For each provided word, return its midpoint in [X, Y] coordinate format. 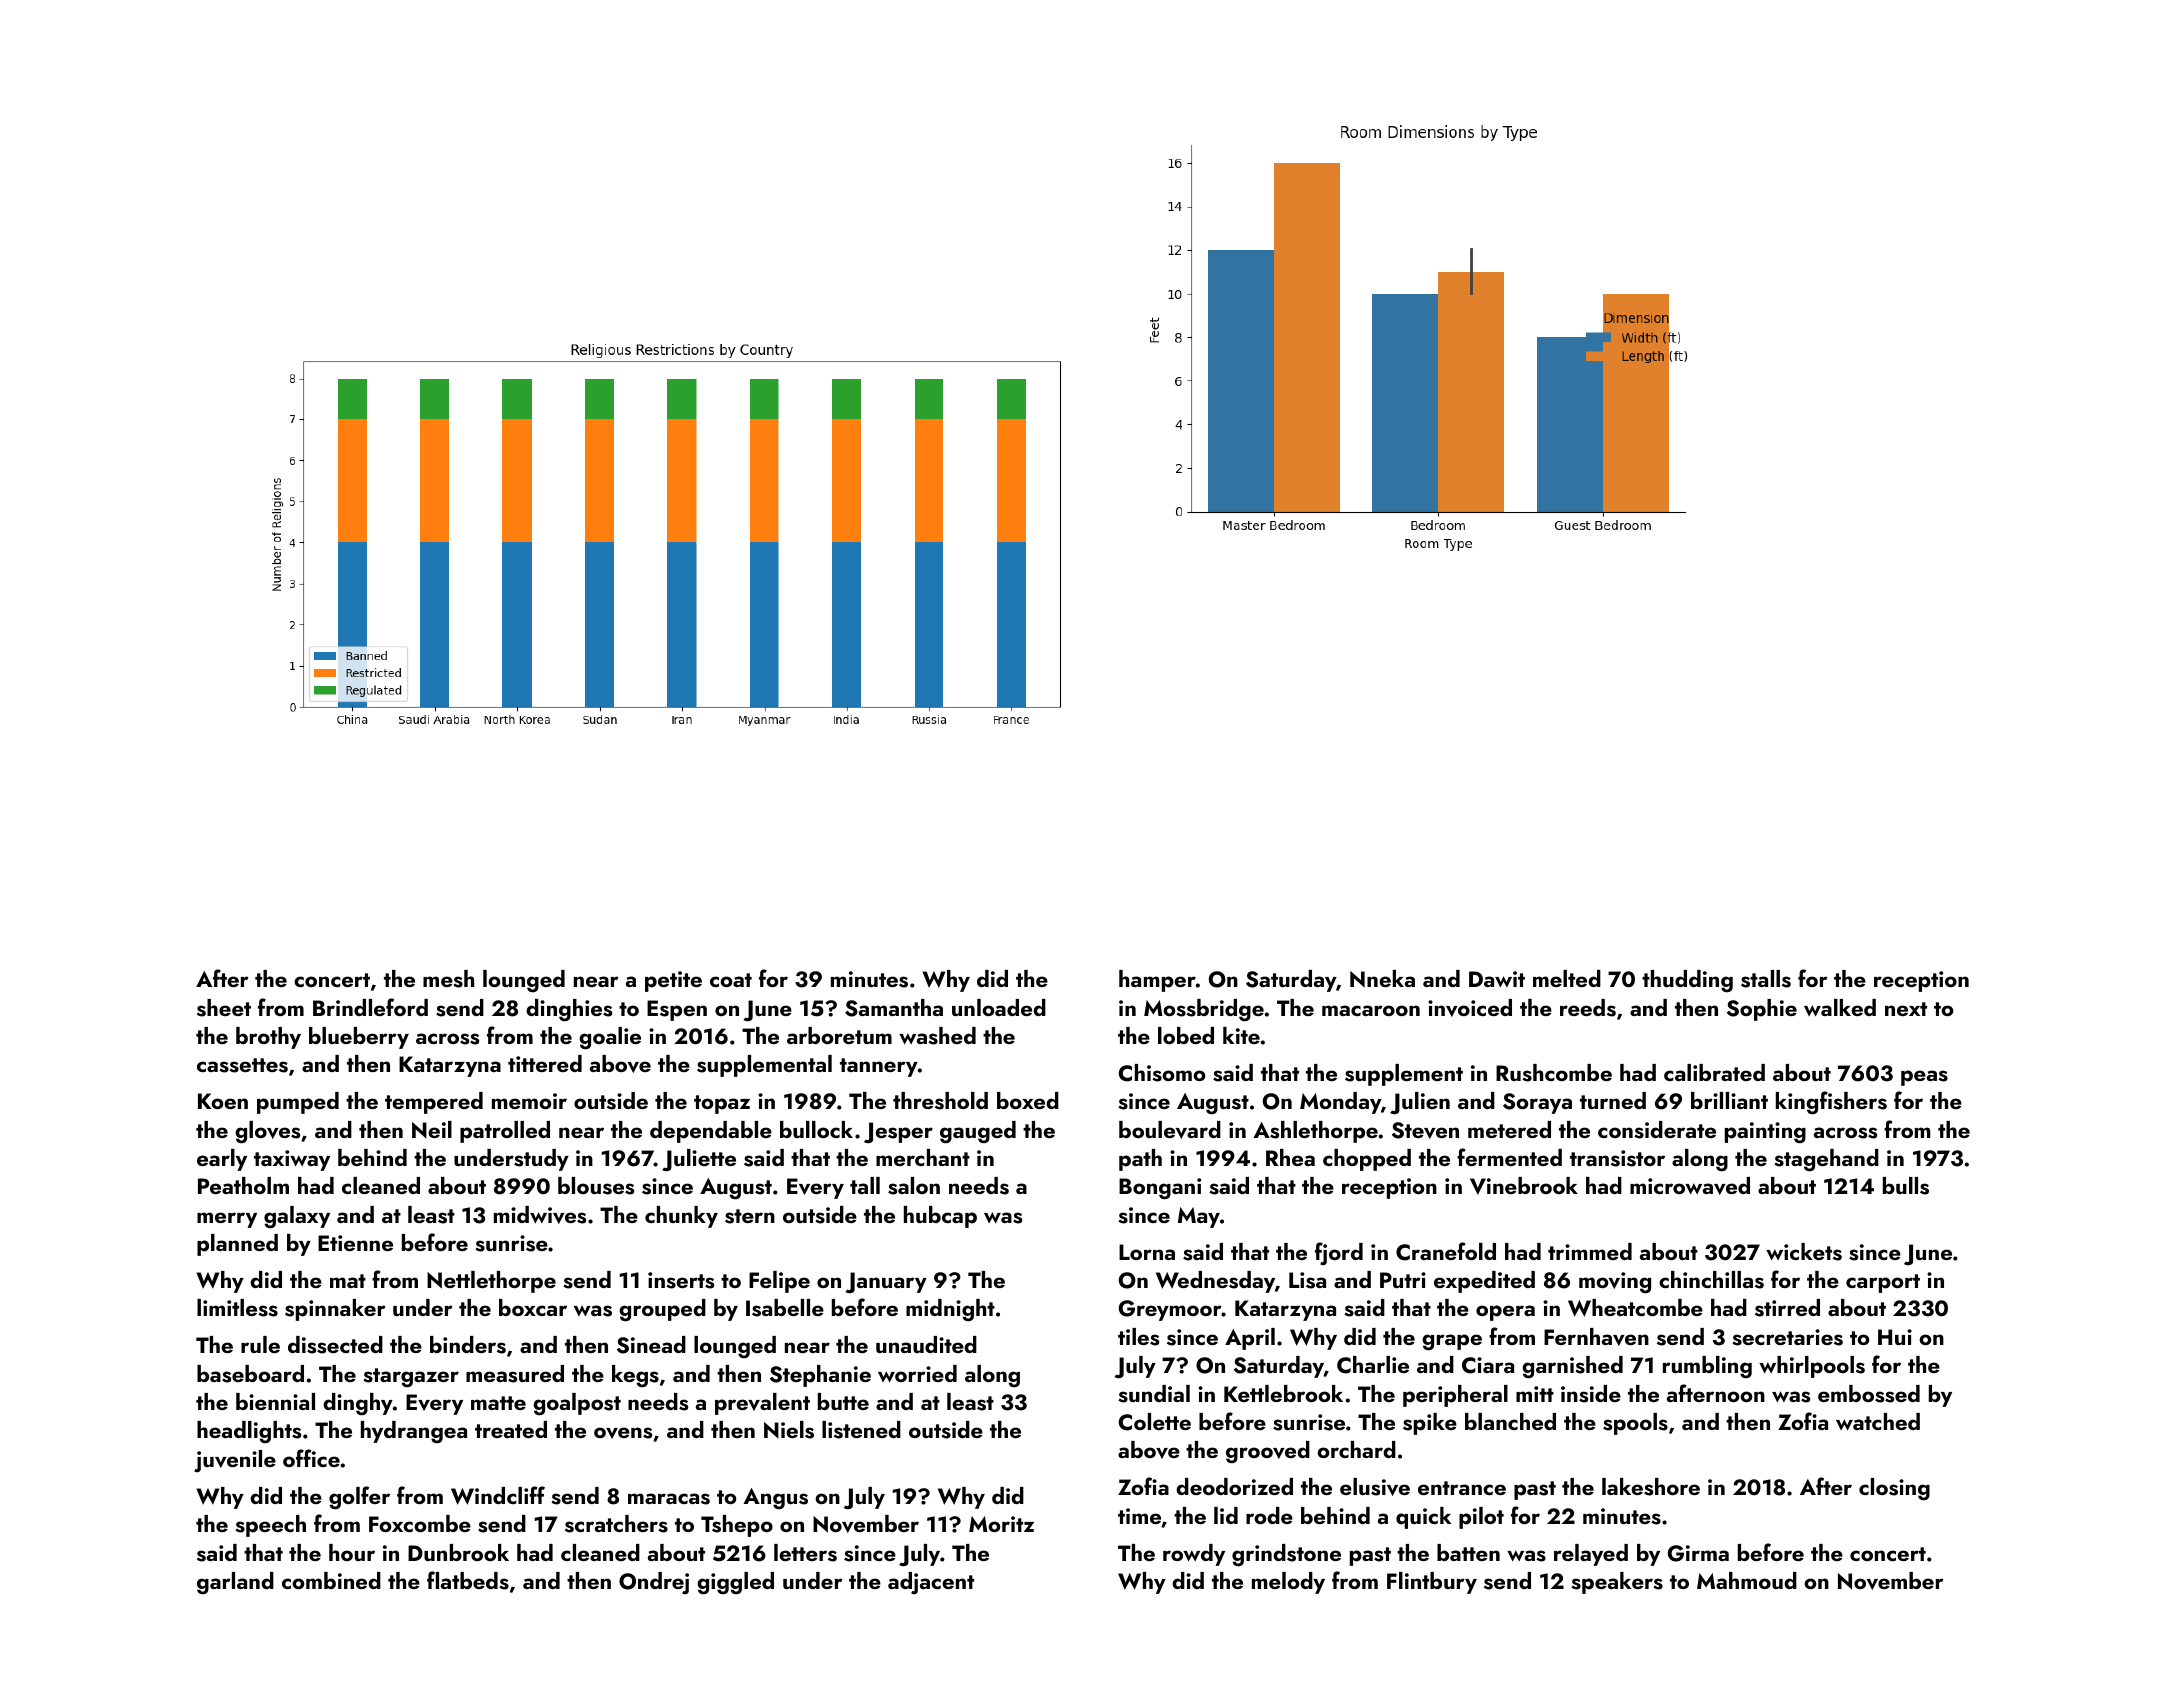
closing [1894, 1489]
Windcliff [498, 1495]
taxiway [292, 1160]
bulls [1906, 1186]
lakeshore [1651, 1487]
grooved [1268, 1452]
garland [235, 1583]
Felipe [779, 1282]
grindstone [1286, 1555]
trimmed [1590, 1251]
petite [673, 981]
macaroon [1371, 1010]
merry [227, 1220]
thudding [1687, 981]
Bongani [1160, 1189]
